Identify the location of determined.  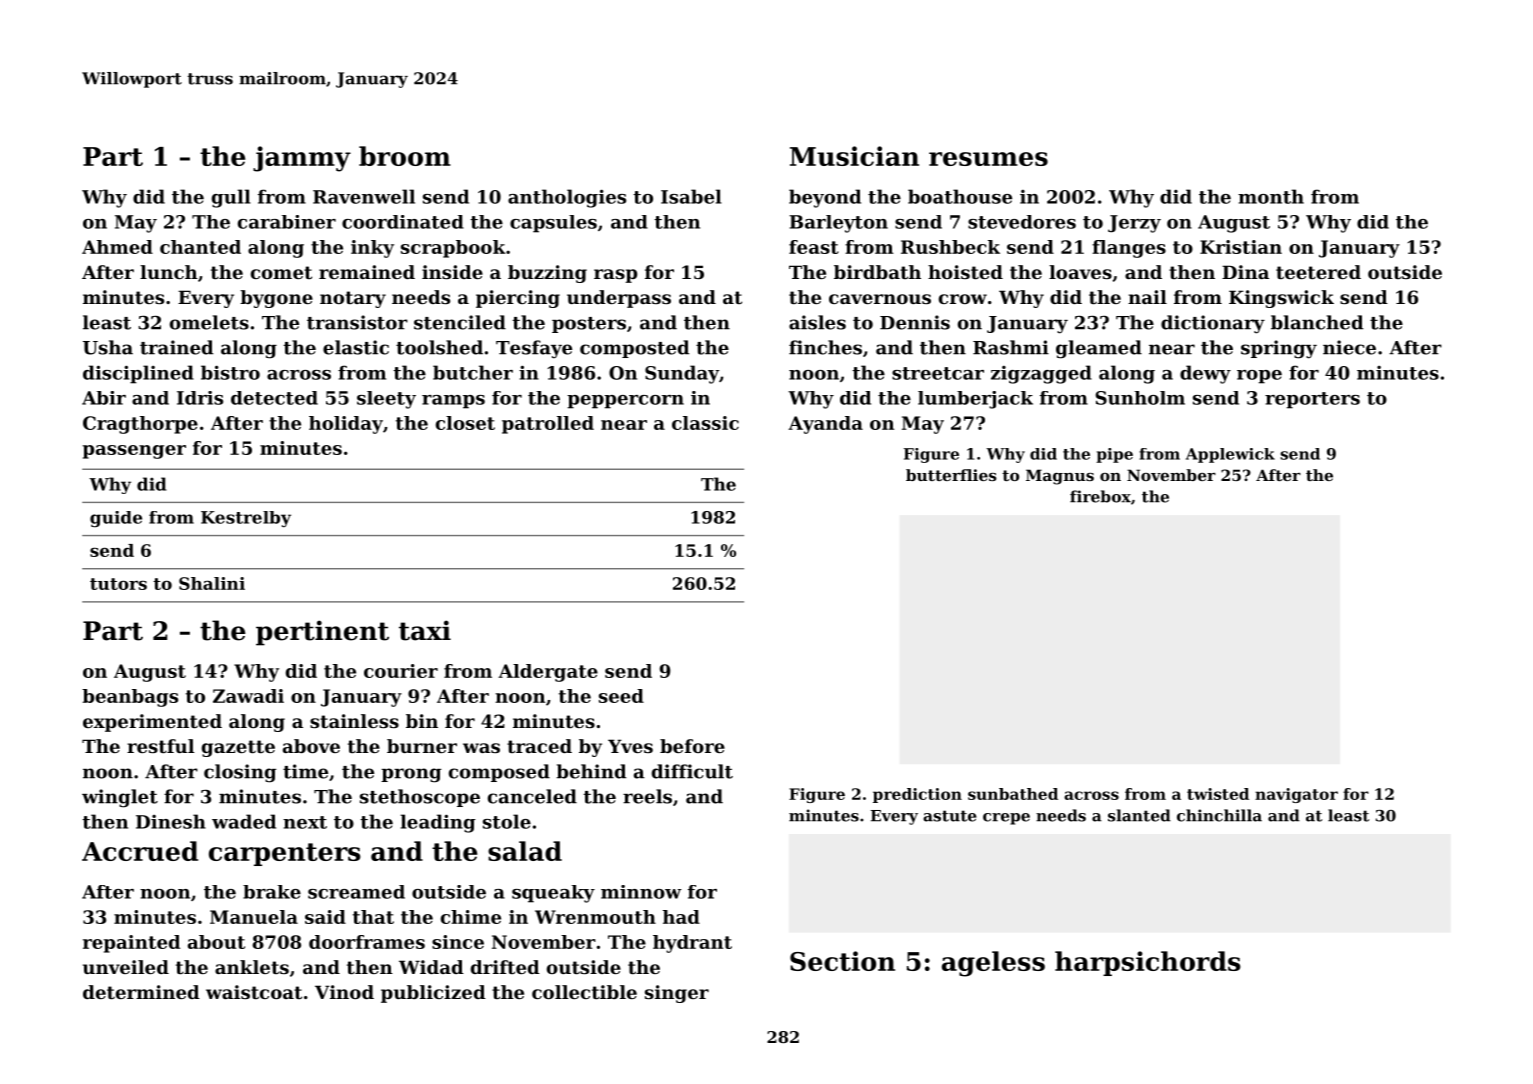
(141, 992).
